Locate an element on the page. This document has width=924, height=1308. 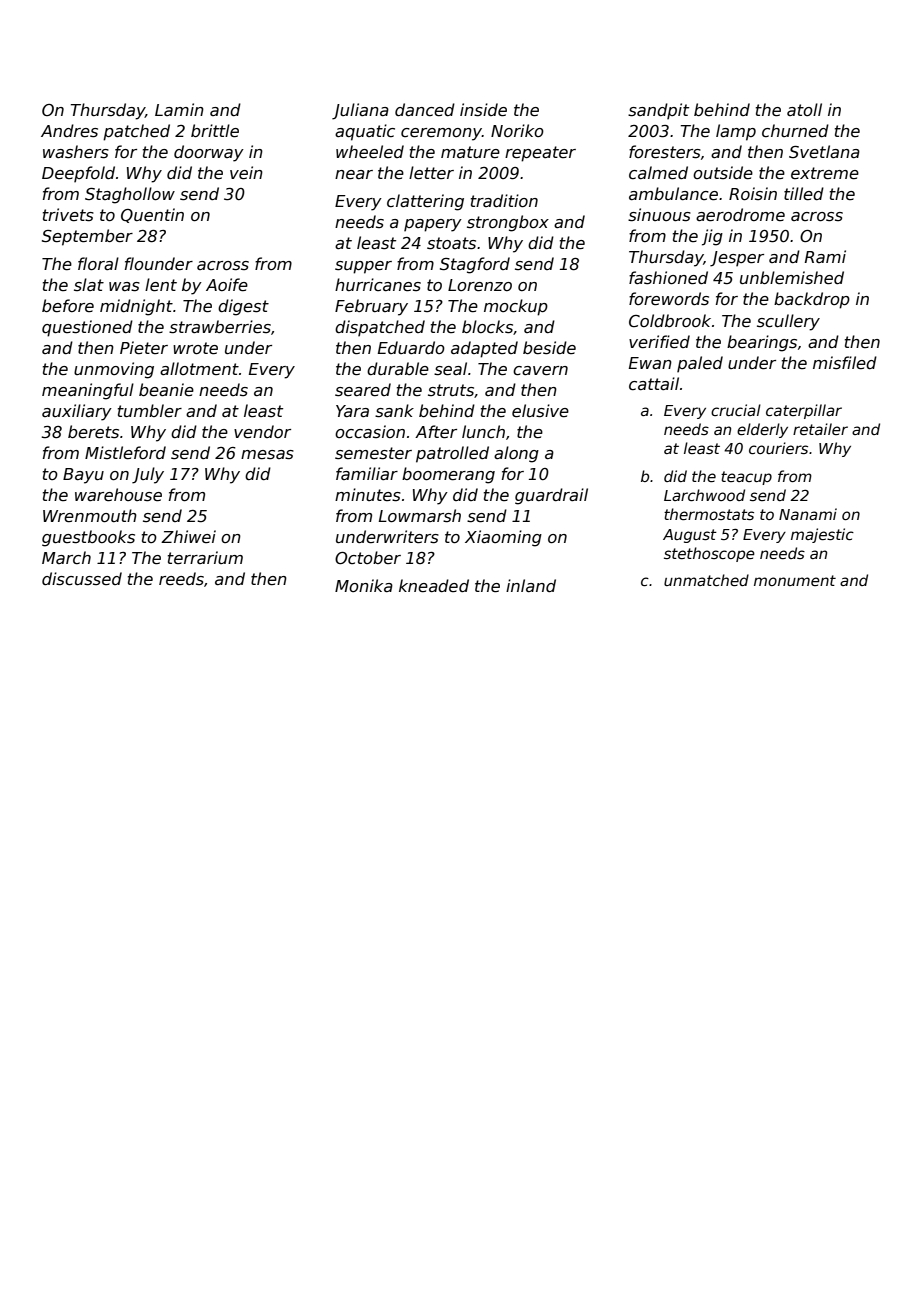
Rami is located at coordinates (825, 256).
